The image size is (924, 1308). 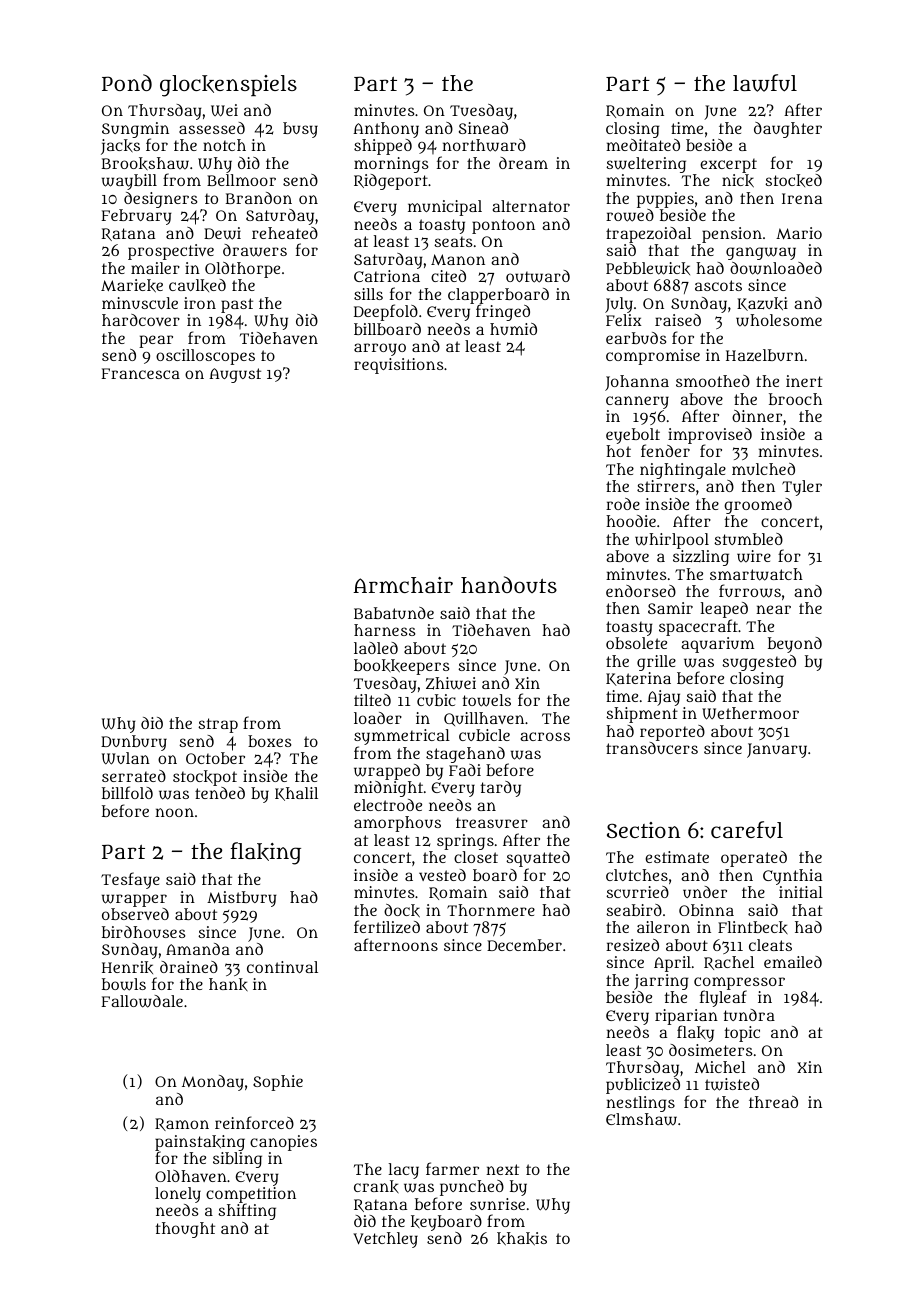 What do you see at coordinates (228, 86) in the screenshot?
I see `glockenspiels` at bounding box center [228, 86].
